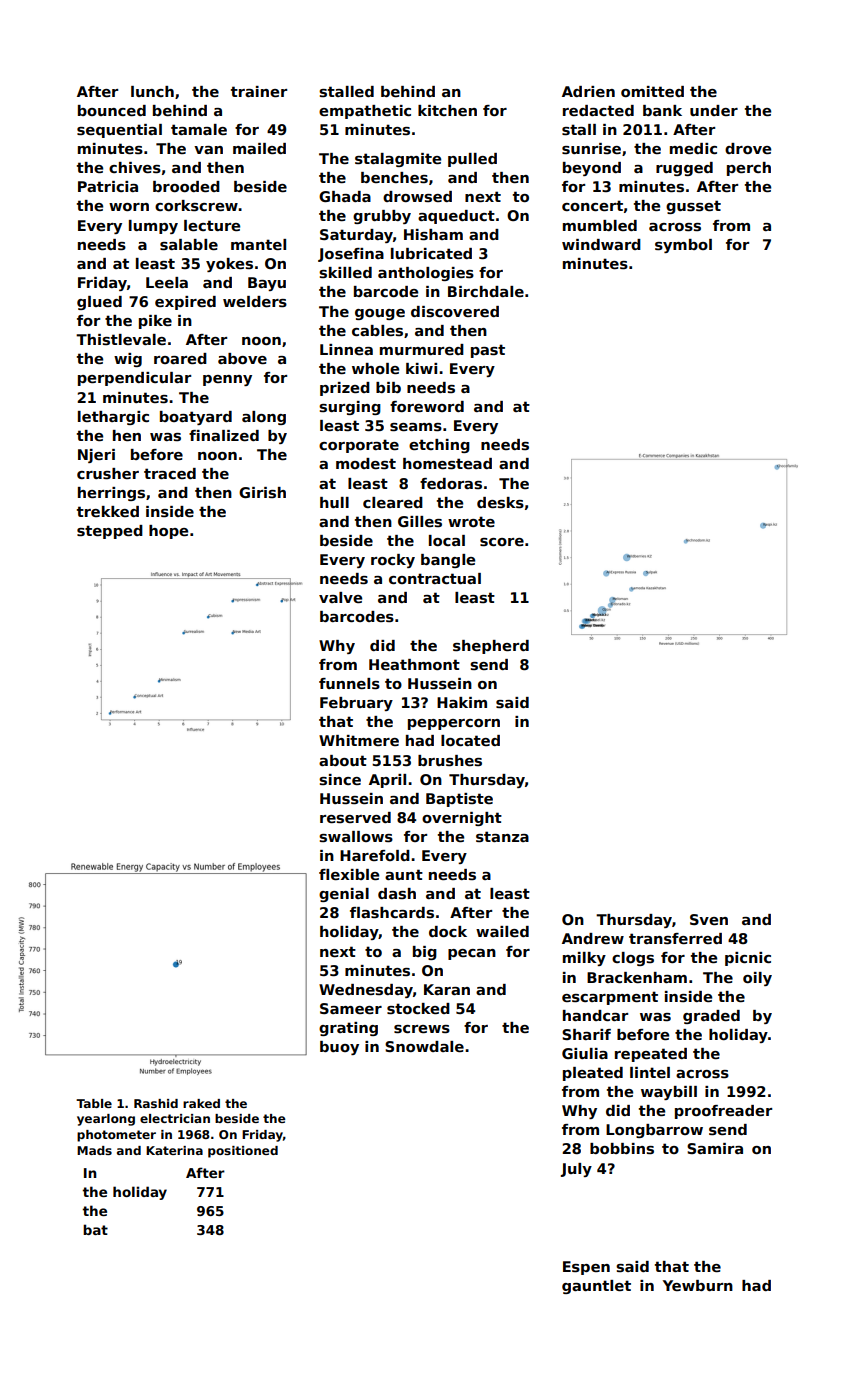  Describe the element at coordinates (243, 1152) in the document. I see `positioned` at that location.
